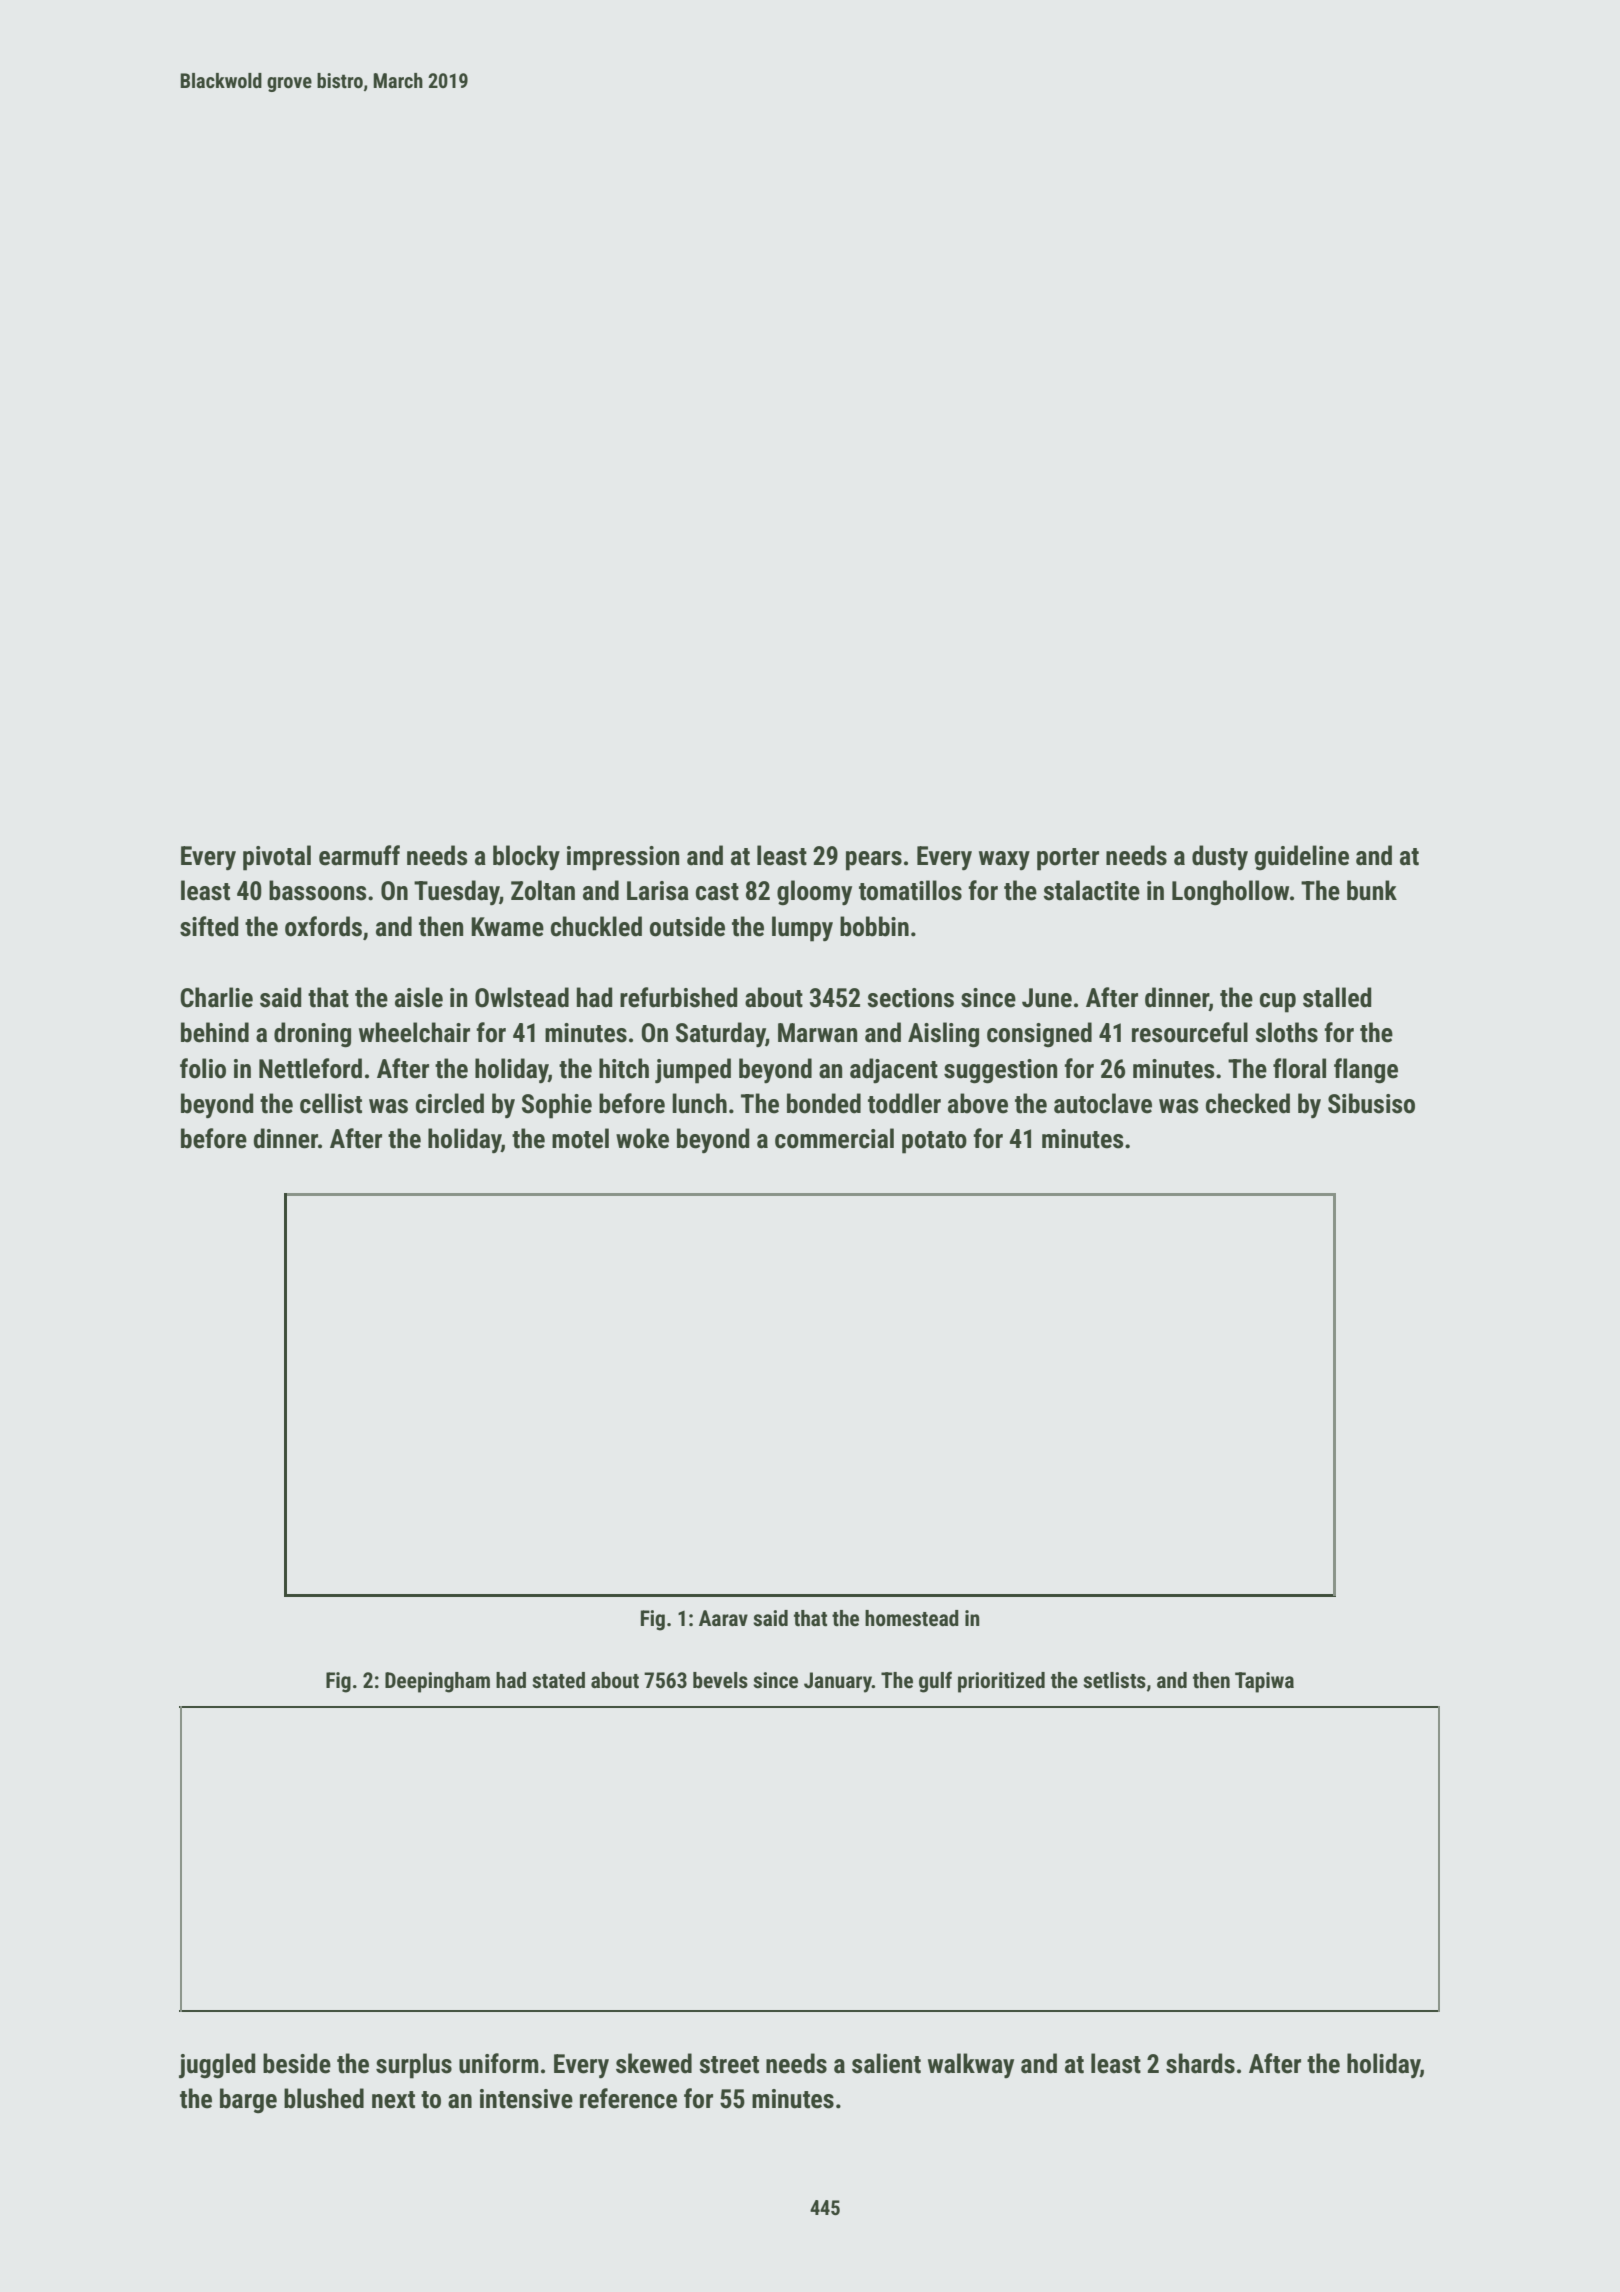  I want to click on Aarav, so click(723, 1618).
